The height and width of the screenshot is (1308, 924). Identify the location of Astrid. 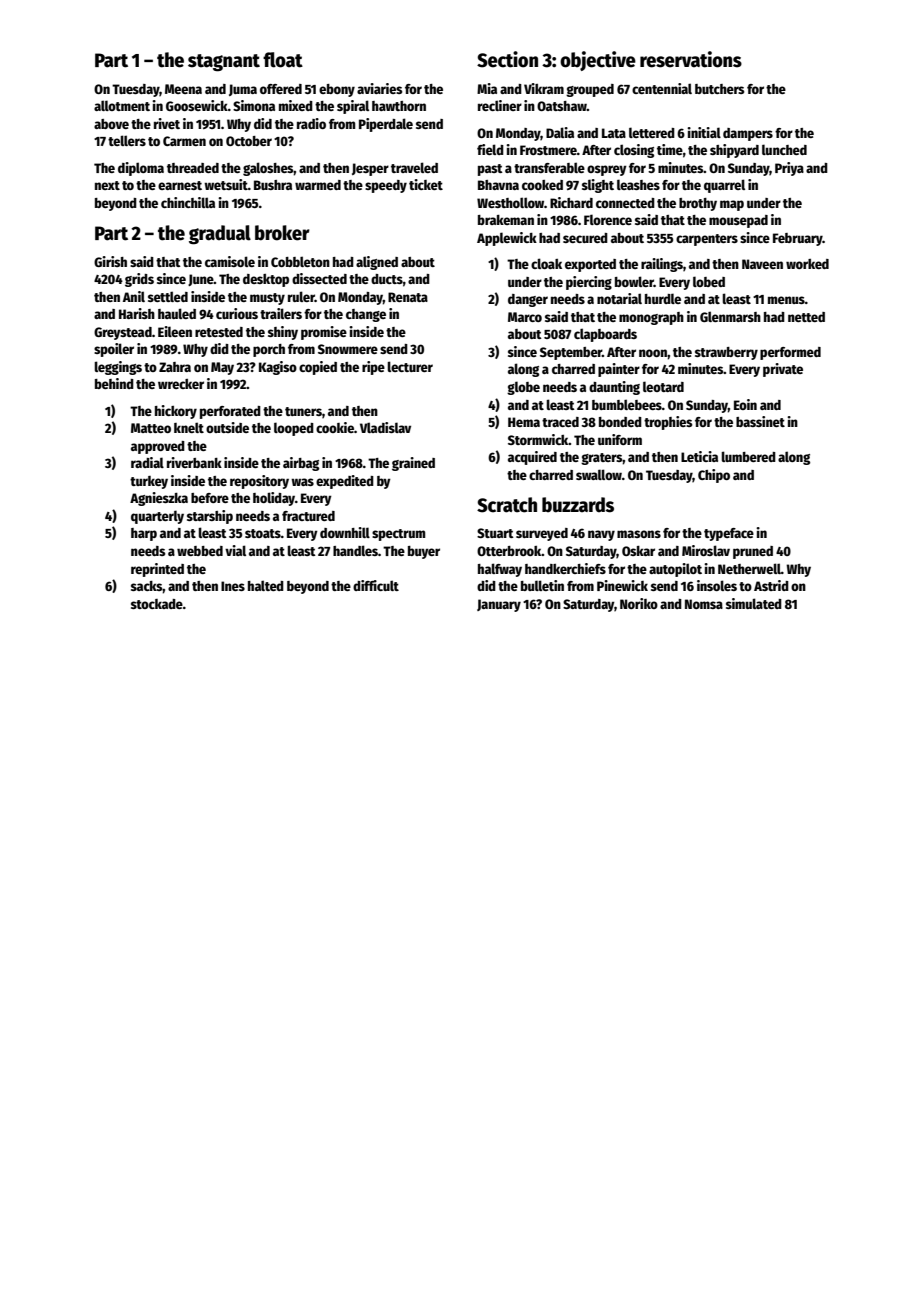
(771, 585).
